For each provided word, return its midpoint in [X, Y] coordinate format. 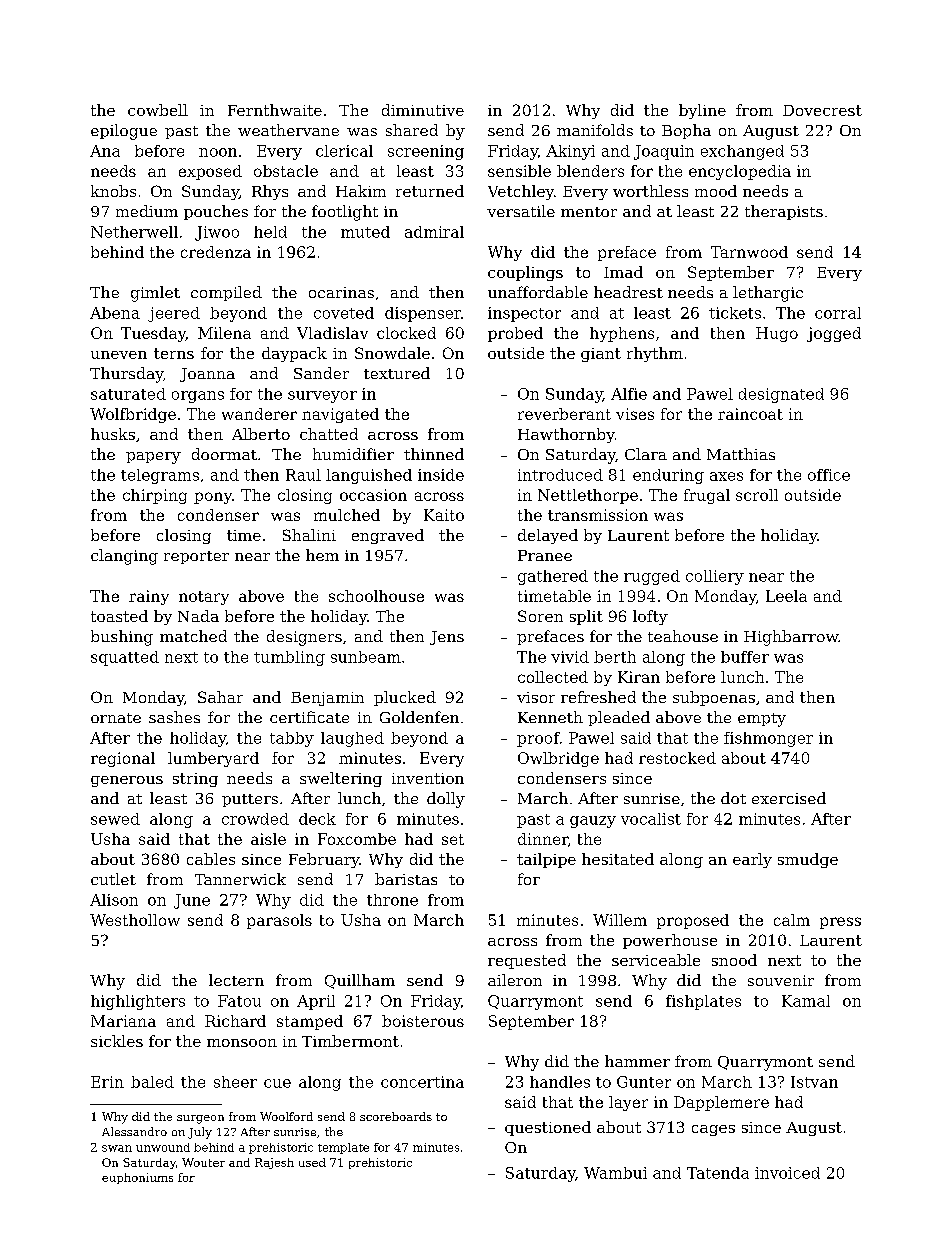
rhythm [655, 354]
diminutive [423, 110]
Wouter [203, 1162]
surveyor [322, 397]
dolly [446, 800]
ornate [116, 718]
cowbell [158, 110]
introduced [560, 475]
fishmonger [768, 739]
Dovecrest [822, 110]
